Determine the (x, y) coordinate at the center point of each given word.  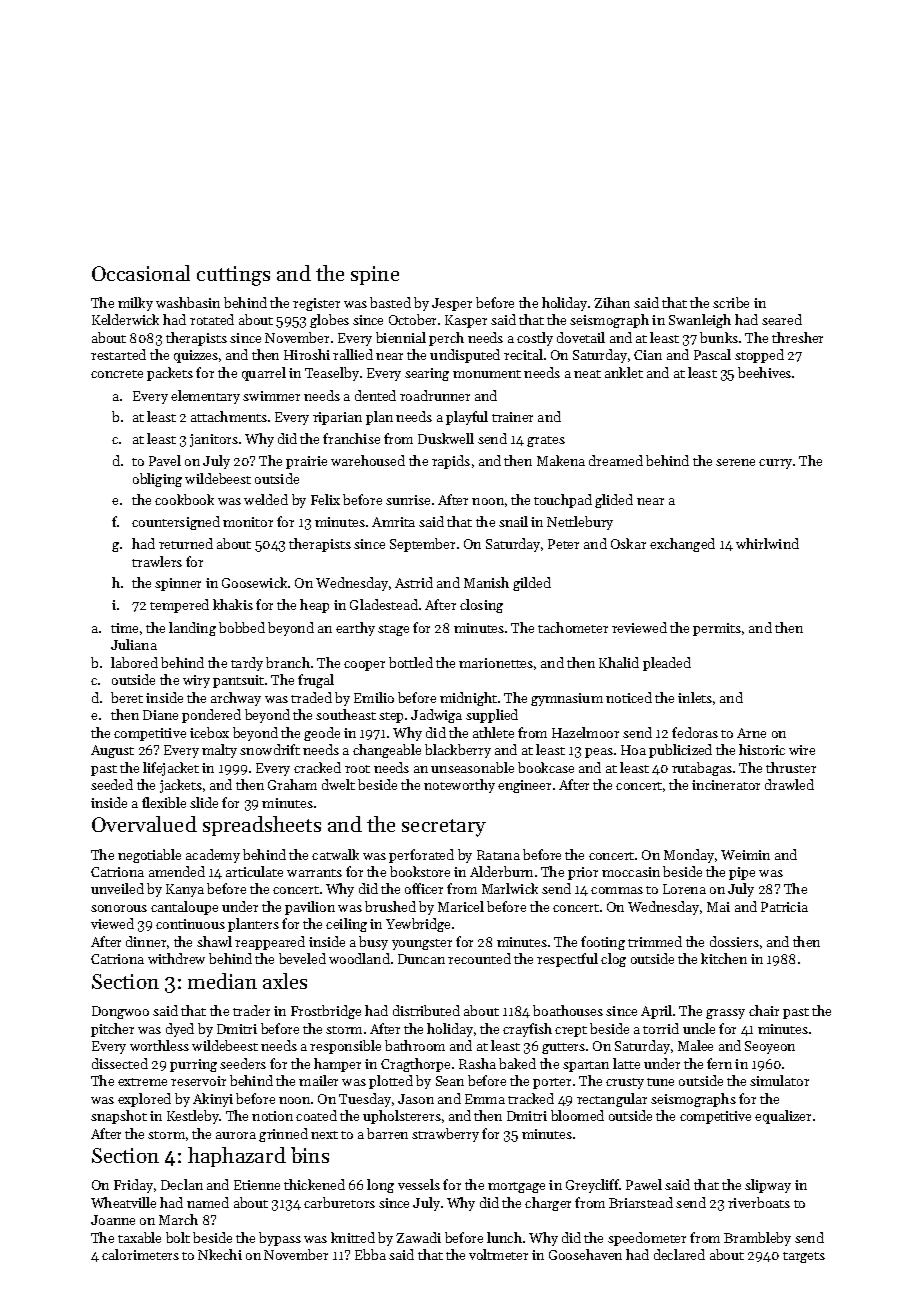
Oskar (628, 543)
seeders (243, 1063)
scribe (731, 302)
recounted (479, 958)
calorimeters (140, 1254)
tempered (179, 606)
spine (375, 275)
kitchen (724, 958)
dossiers (734, 941)
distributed (426, 1010)
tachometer (573, 627)
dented (375, 395)
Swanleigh (700, 321)
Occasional (141, 273)
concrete (117, 374)
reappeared (270, 943)
